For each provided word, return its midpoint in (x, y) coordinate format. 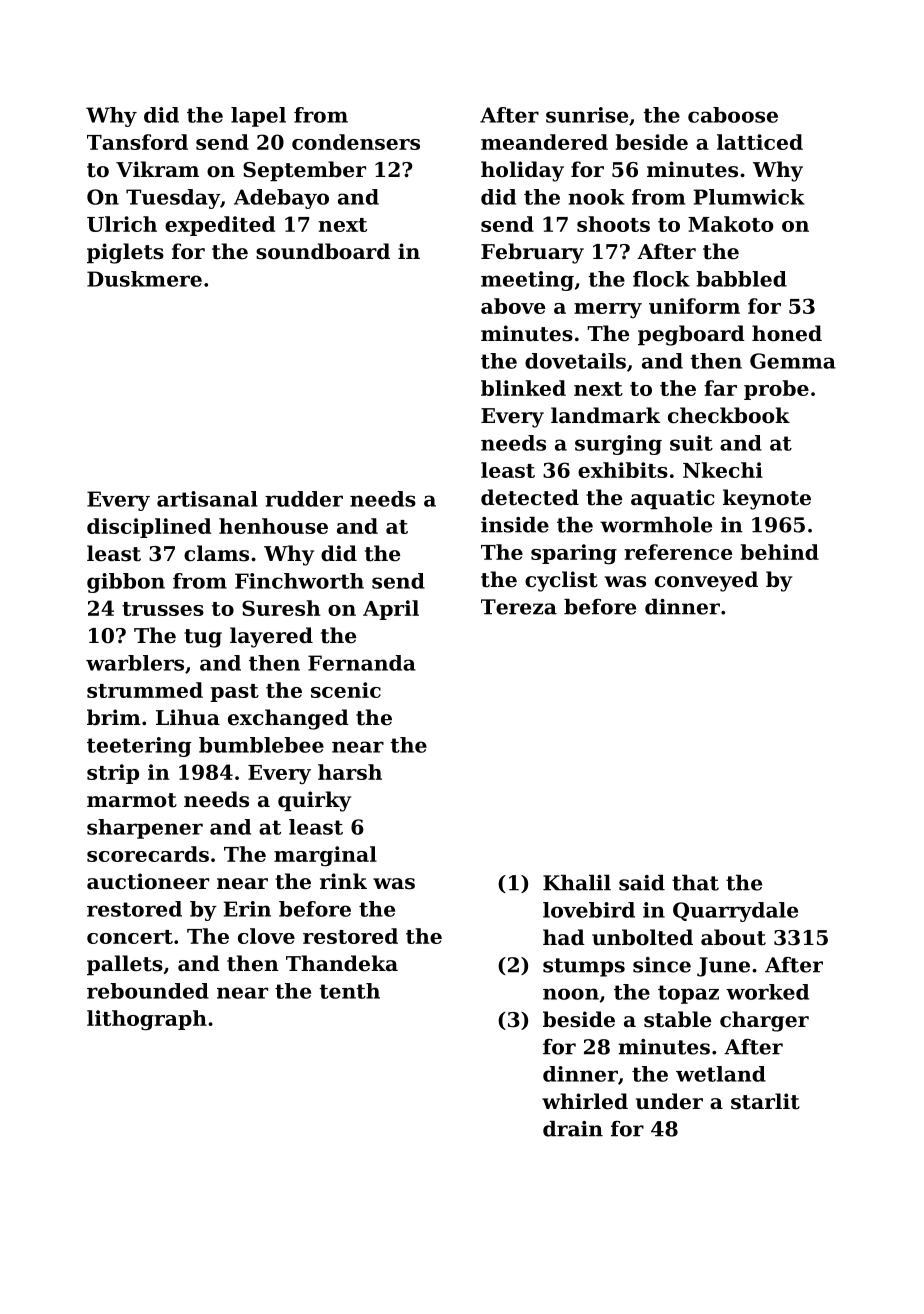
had (564, 937)
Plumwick (749, 197)
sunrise (587, 115)
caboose (733, 115)
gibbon (126, 583)
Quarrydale (735, 912)
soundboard (323, 251)
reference (678, 552)
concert (130, 937)
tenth (349, 991)
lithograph (147, 1020)
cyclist (561, 581)
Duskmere (144, 279)
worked (767, 992)
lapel (258, 117)
